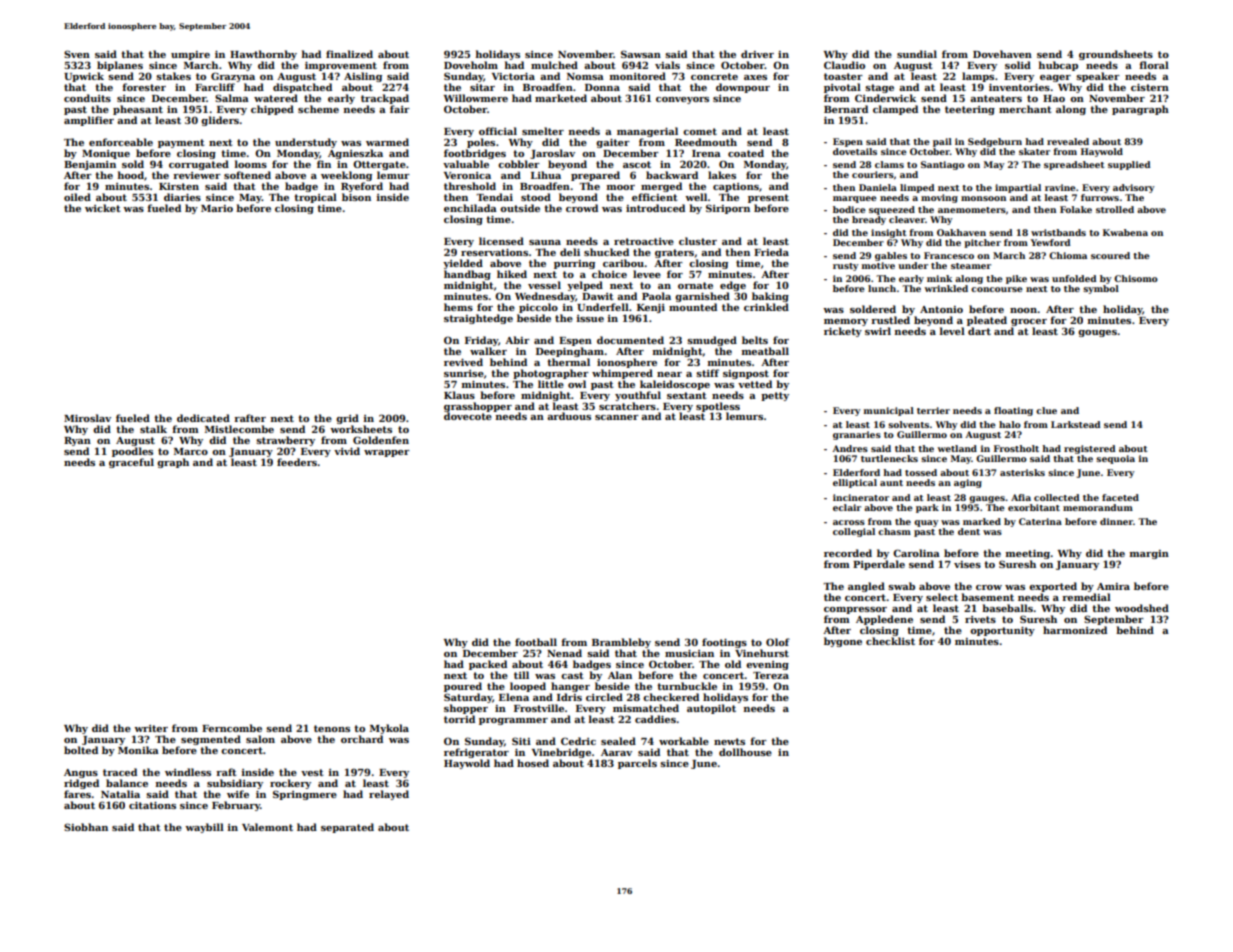 The image size is (1233, 952). What do you see at coordinates (745, 752) in the document?
I see `dollhouse` at bounding box center [745, 752].
